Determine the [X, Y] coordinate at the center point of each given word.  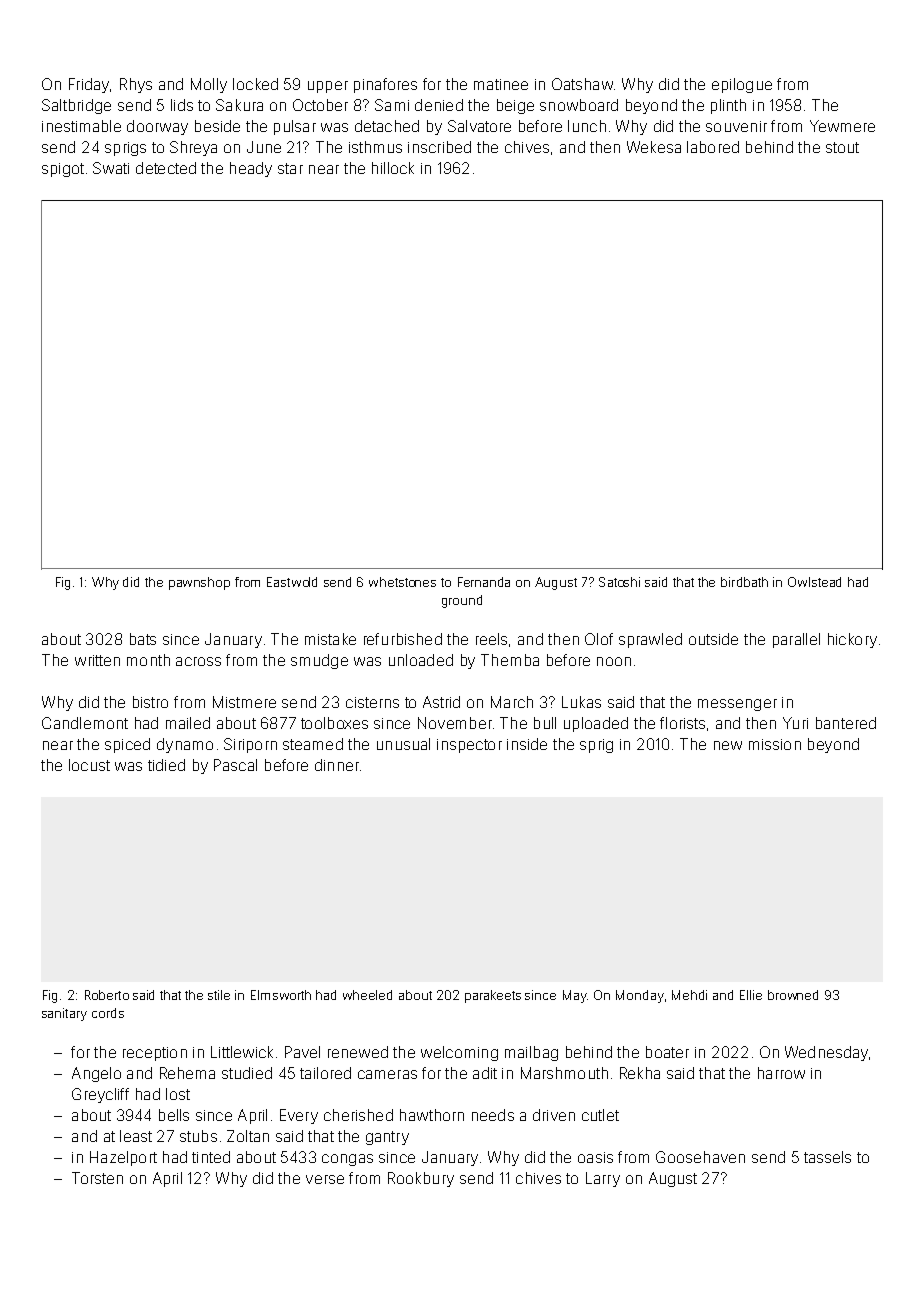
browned [793, 995]
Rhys [136, 85]
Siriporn [250, 745]
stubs [198, 1136]
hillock [393, 168]
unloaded [421, 660]
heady [251, 169]
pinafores [385, 85]
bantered [846, 723]
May [575, 996]
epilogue [742, 85]
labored [713, 147]
